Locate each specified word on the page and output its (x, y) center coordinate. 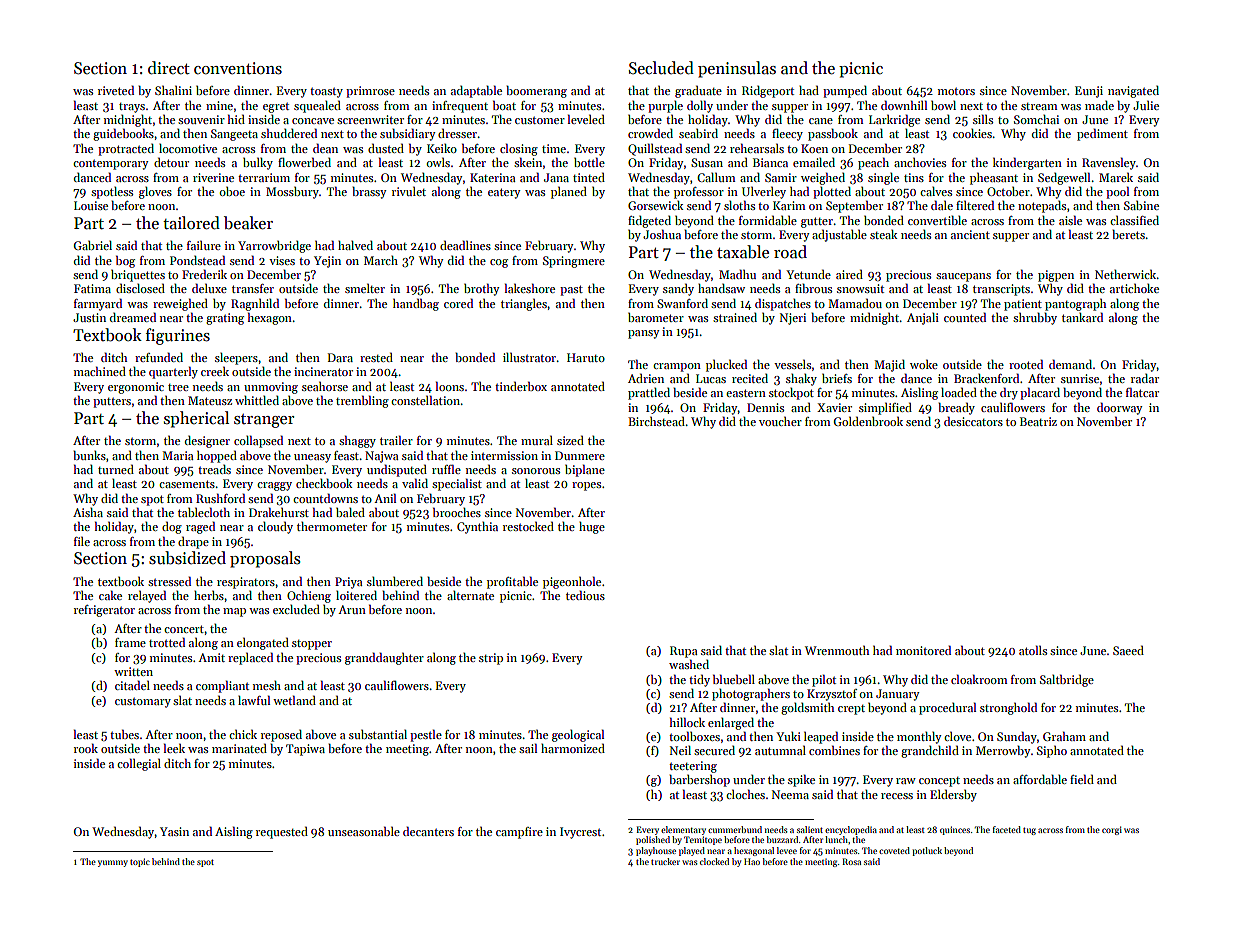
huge (592, 528)
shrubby (1035, 318)
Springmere (574, 262)
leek (174, 748)
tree (178, 387)
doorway (1119, 408)
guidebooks (123, 134)
